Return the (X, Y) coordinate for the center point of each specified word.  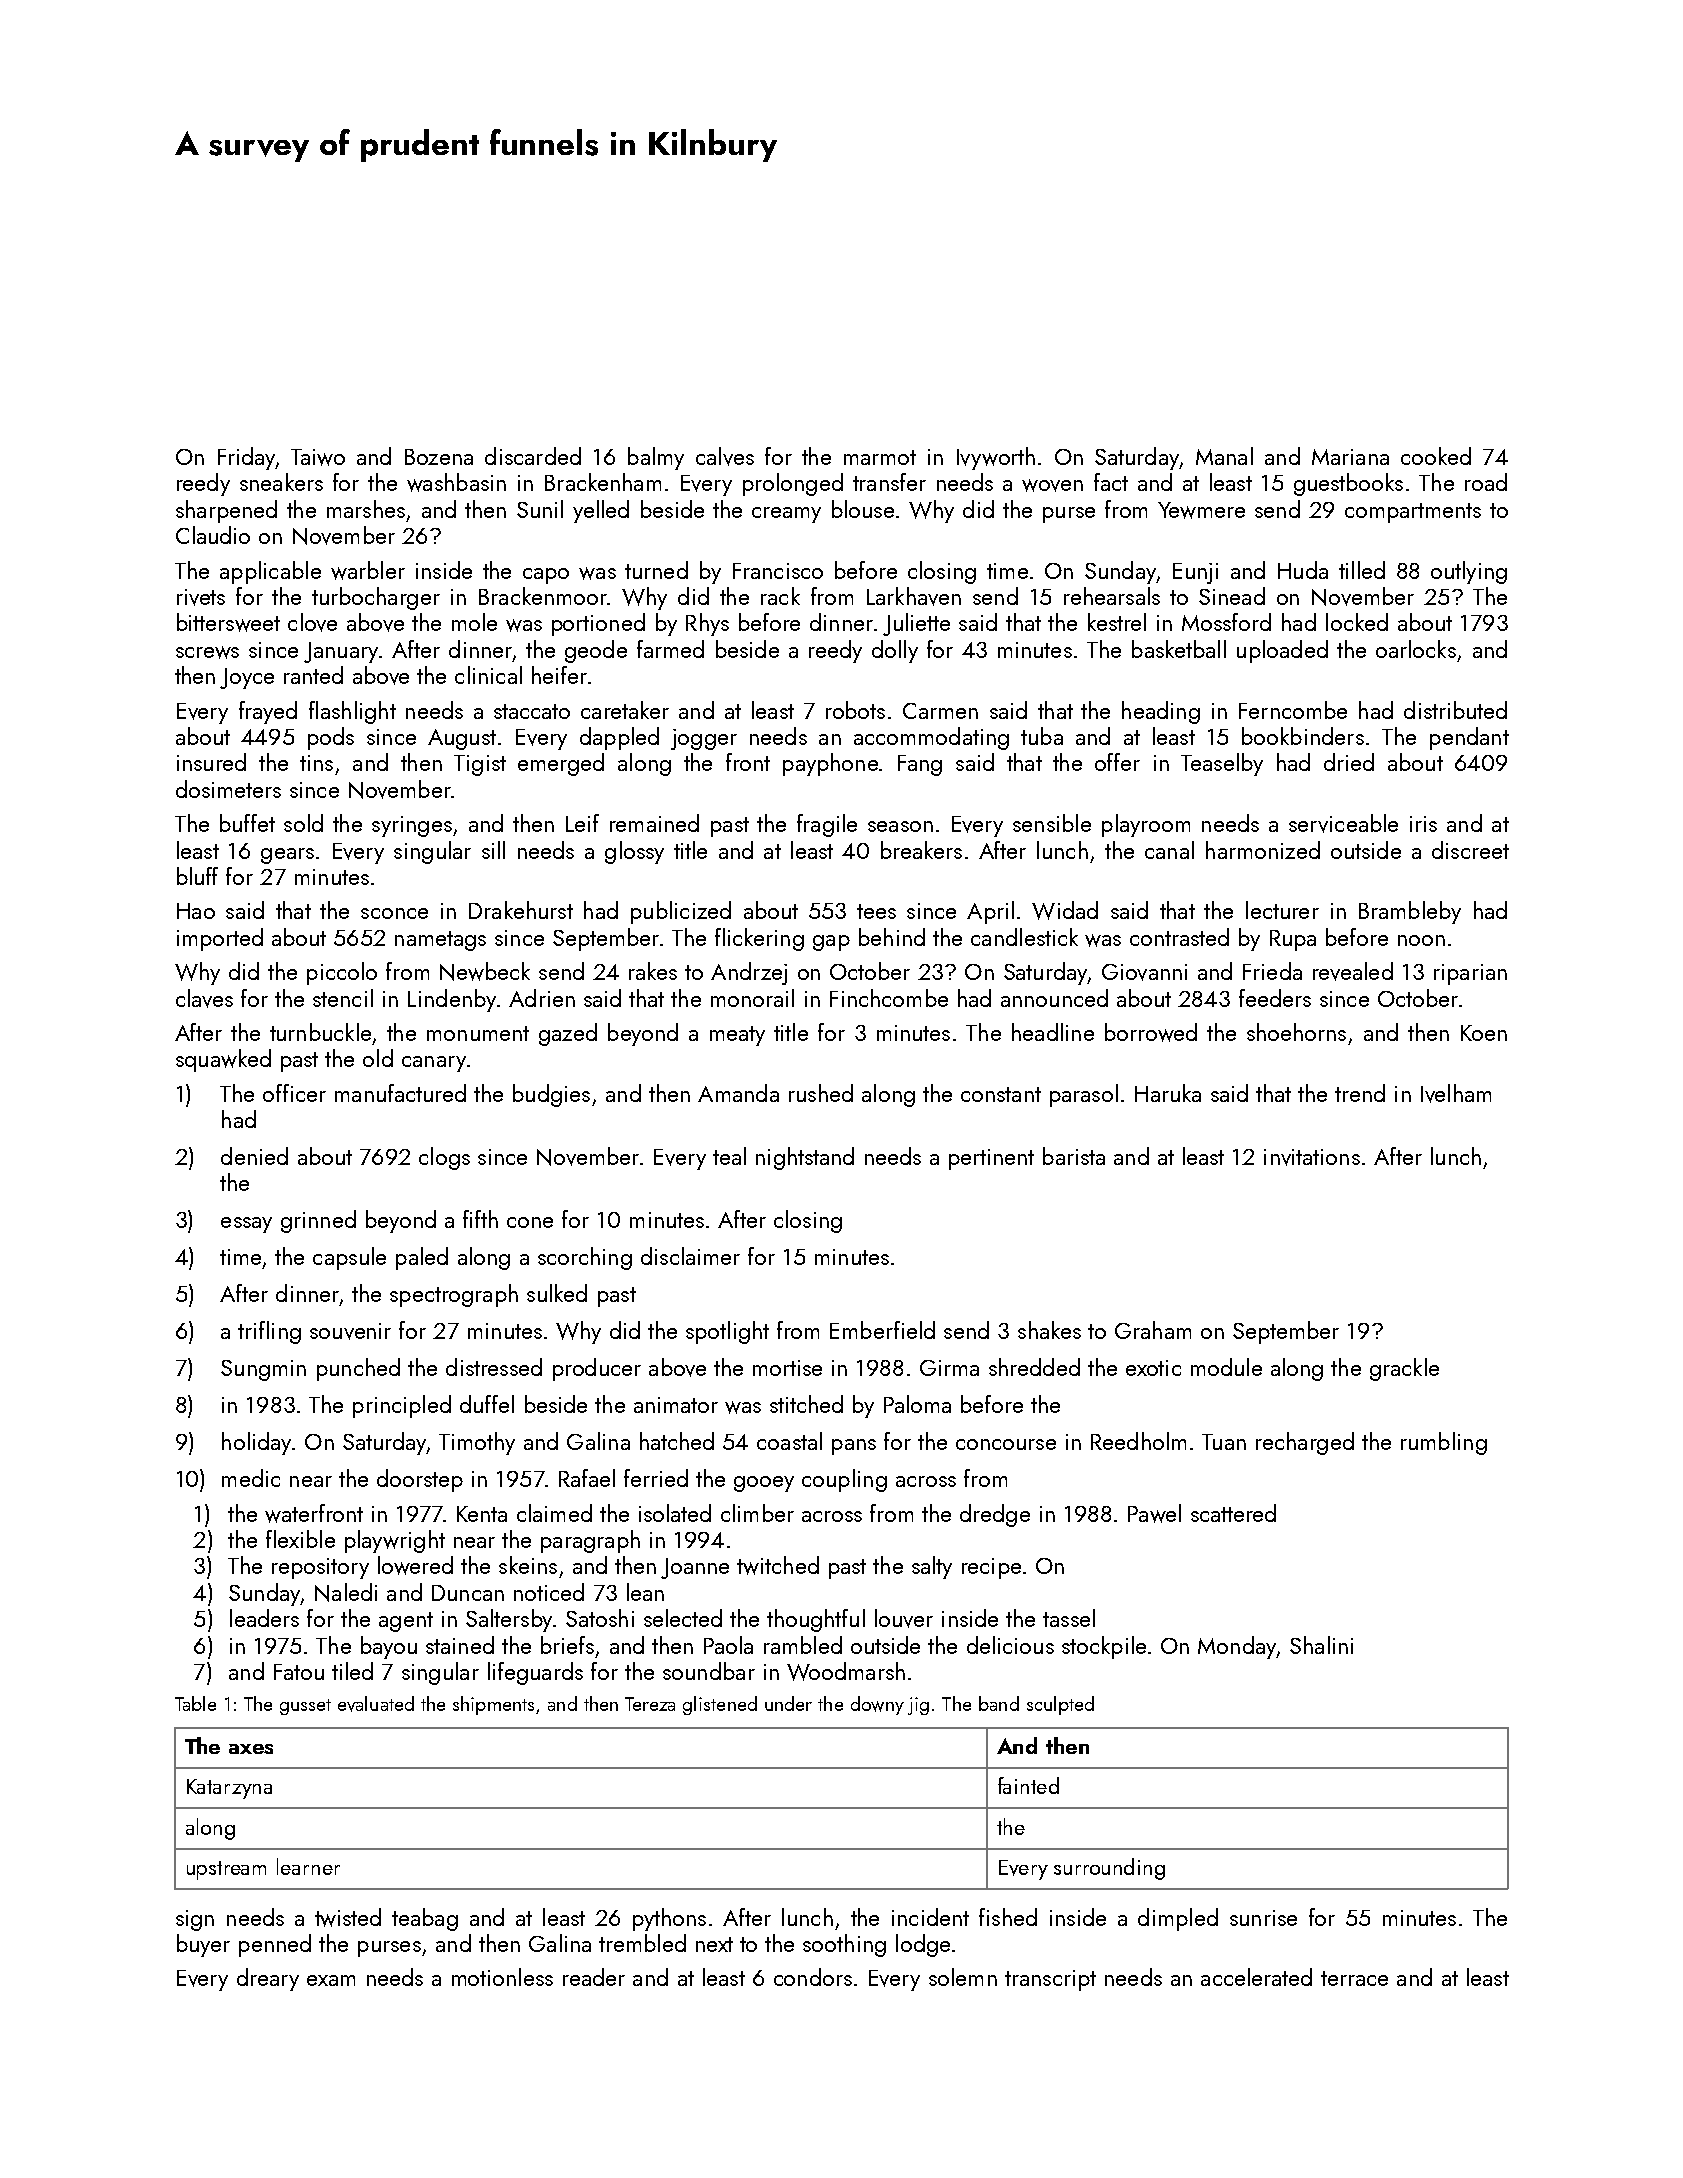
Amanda (738, 1093)
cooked (1436, 456)
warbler (368, 570)
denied (254, 1156)
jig (918, 1706)
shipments (493, 1705)
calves (725, 456)
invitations (1312, 1157)
